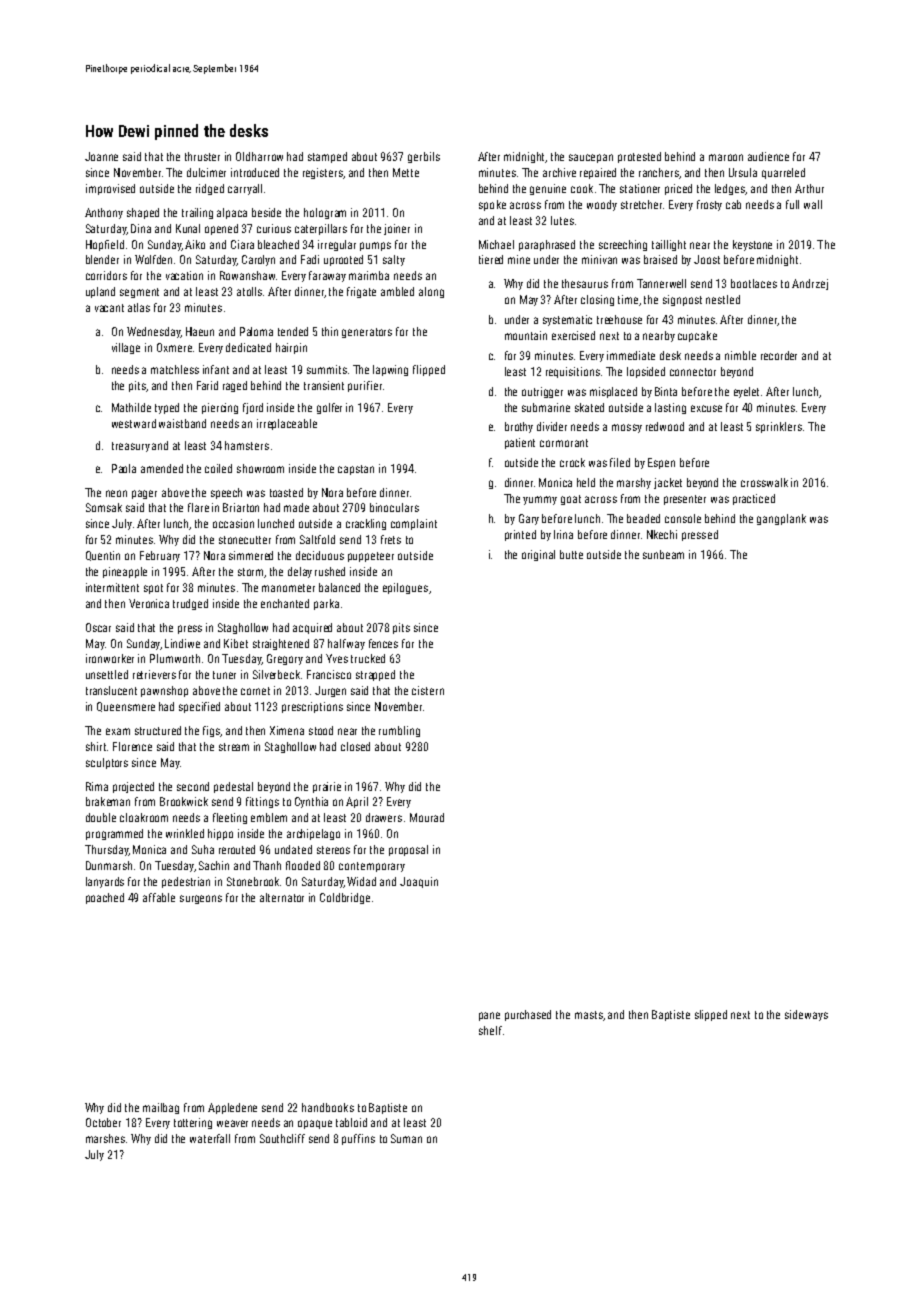  Describe the element at coordinates (153, 259) in the screenshot. I see `Wolfden` at that location.
